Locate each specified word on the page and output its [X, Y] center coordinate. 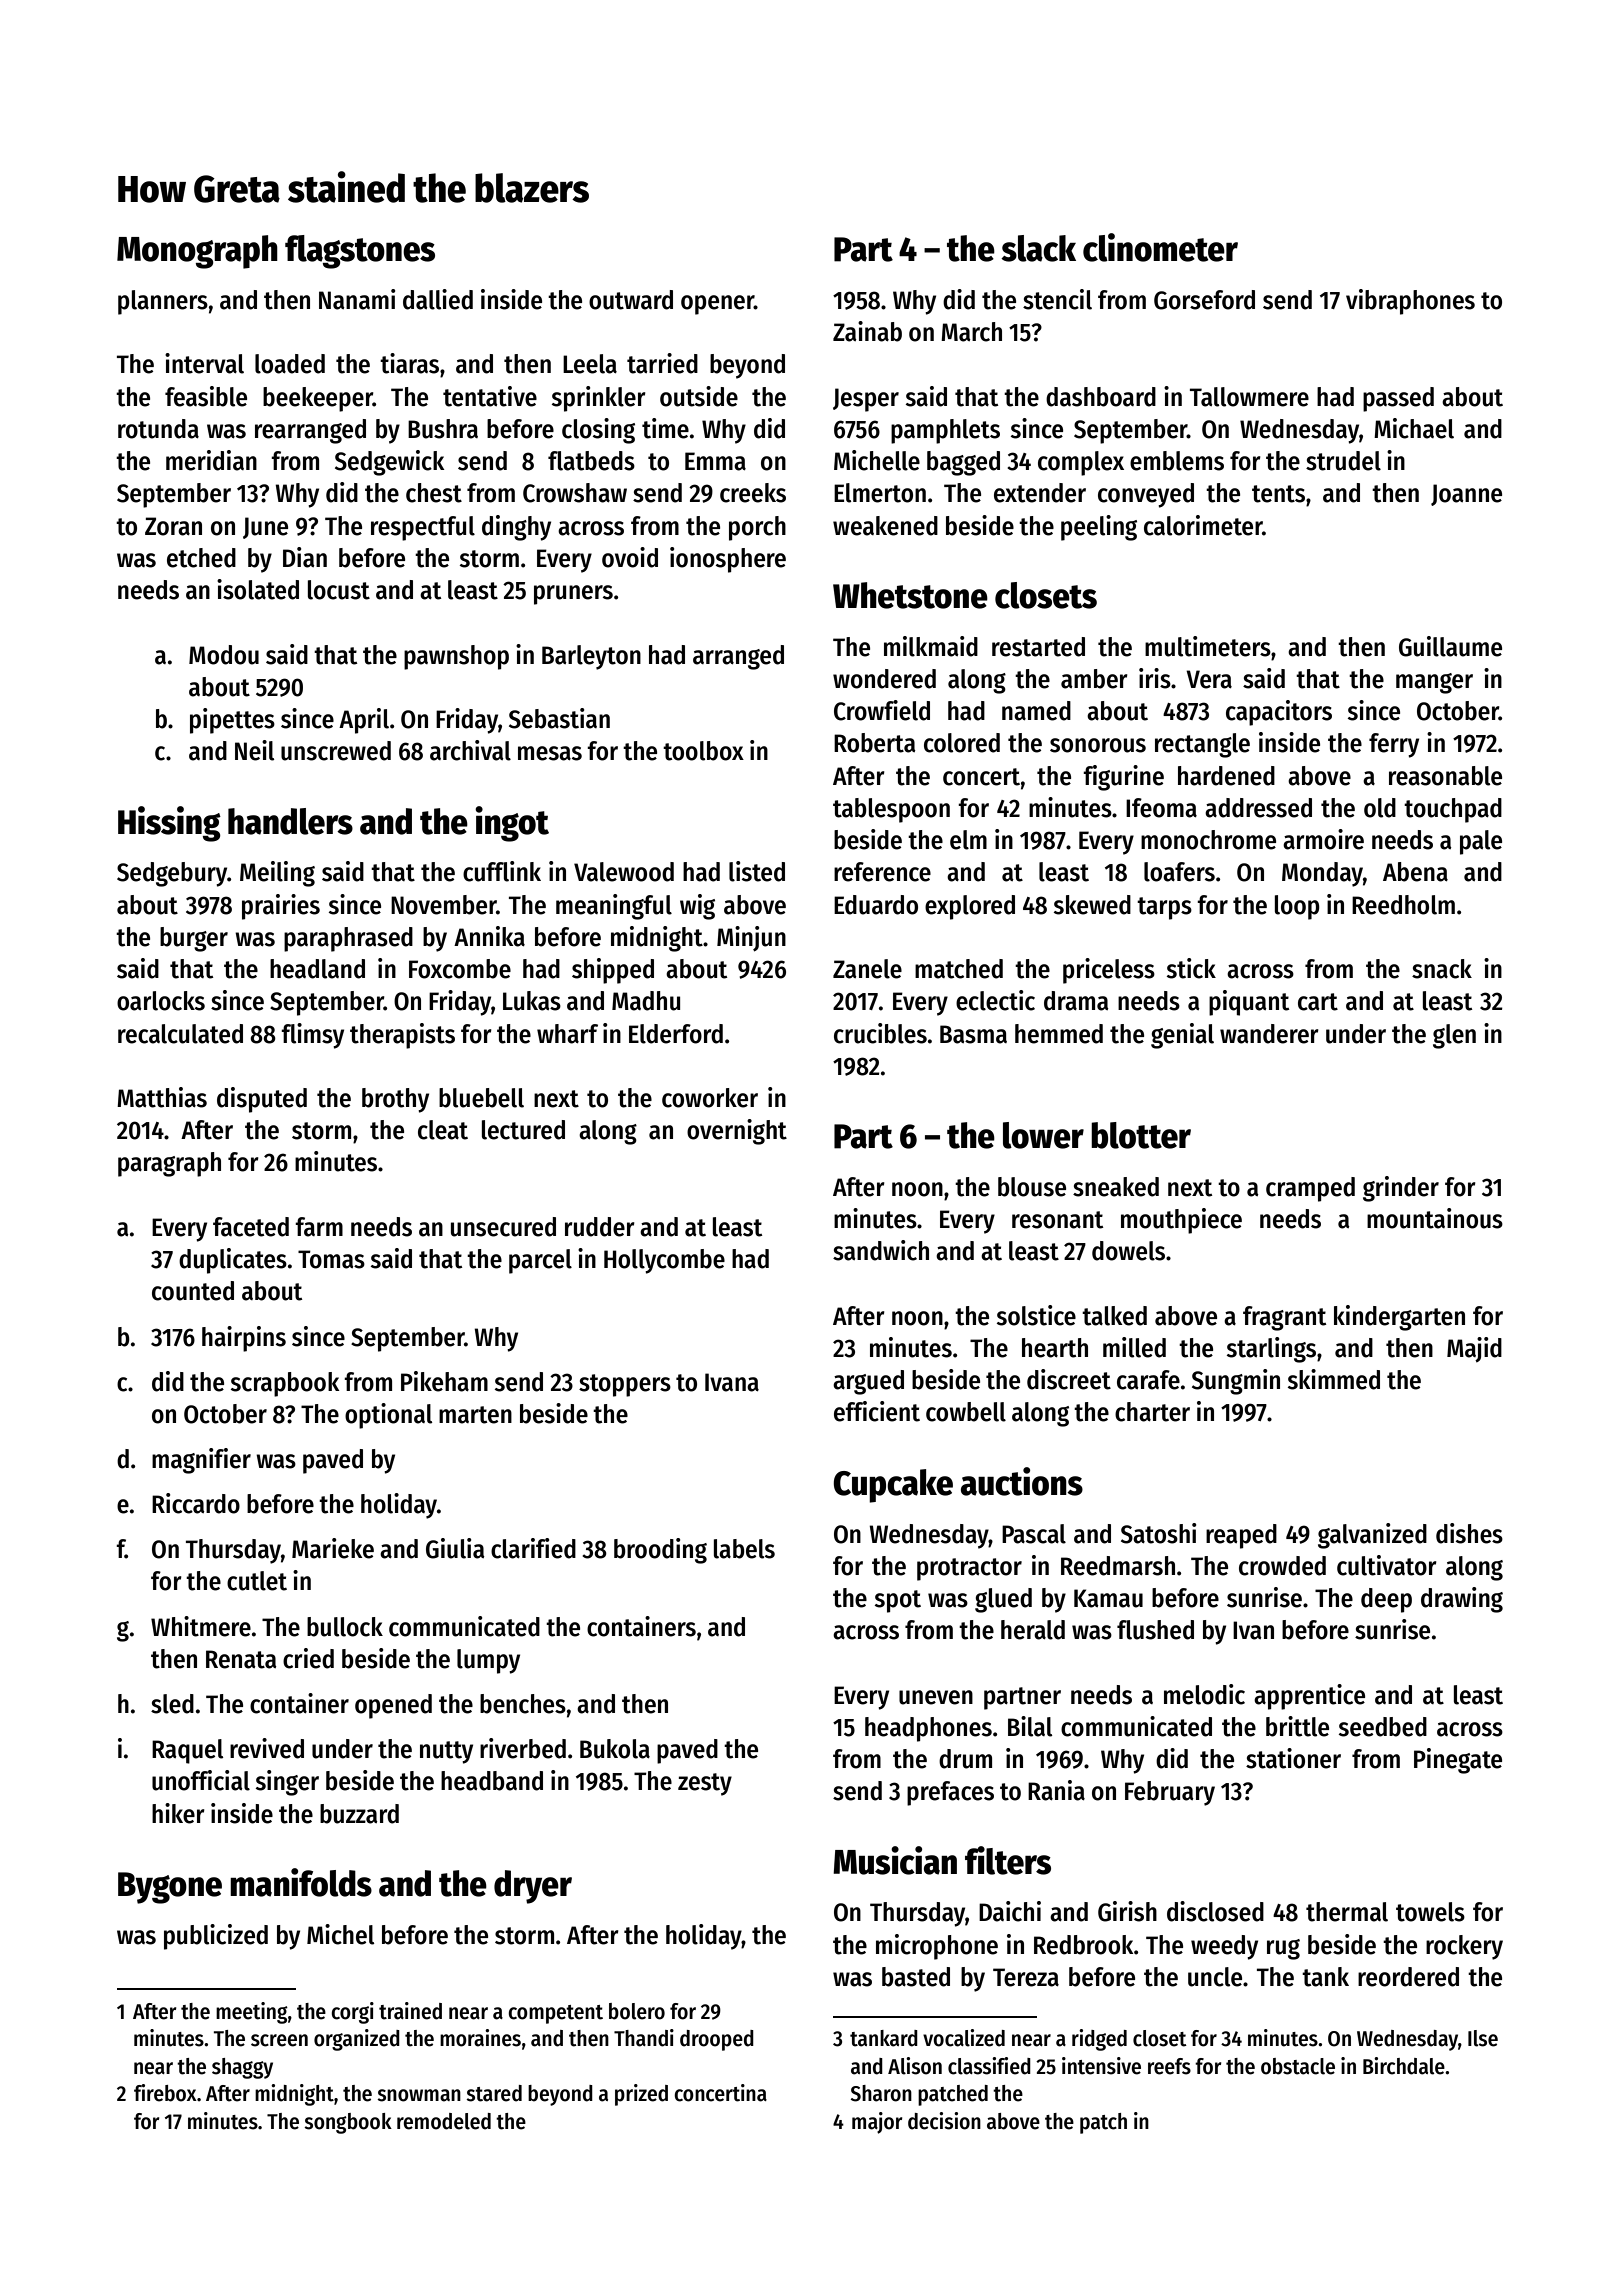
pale [1481, 842]
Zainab [867, 331]
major [877, 2123]
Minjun [751, 939]
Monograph [197, 252]
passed [1398, 399]
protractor [969, 1569]
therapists [402, 1036]
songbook [348, 2123]
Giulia [455, 1548]
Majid [1474, 1349]
